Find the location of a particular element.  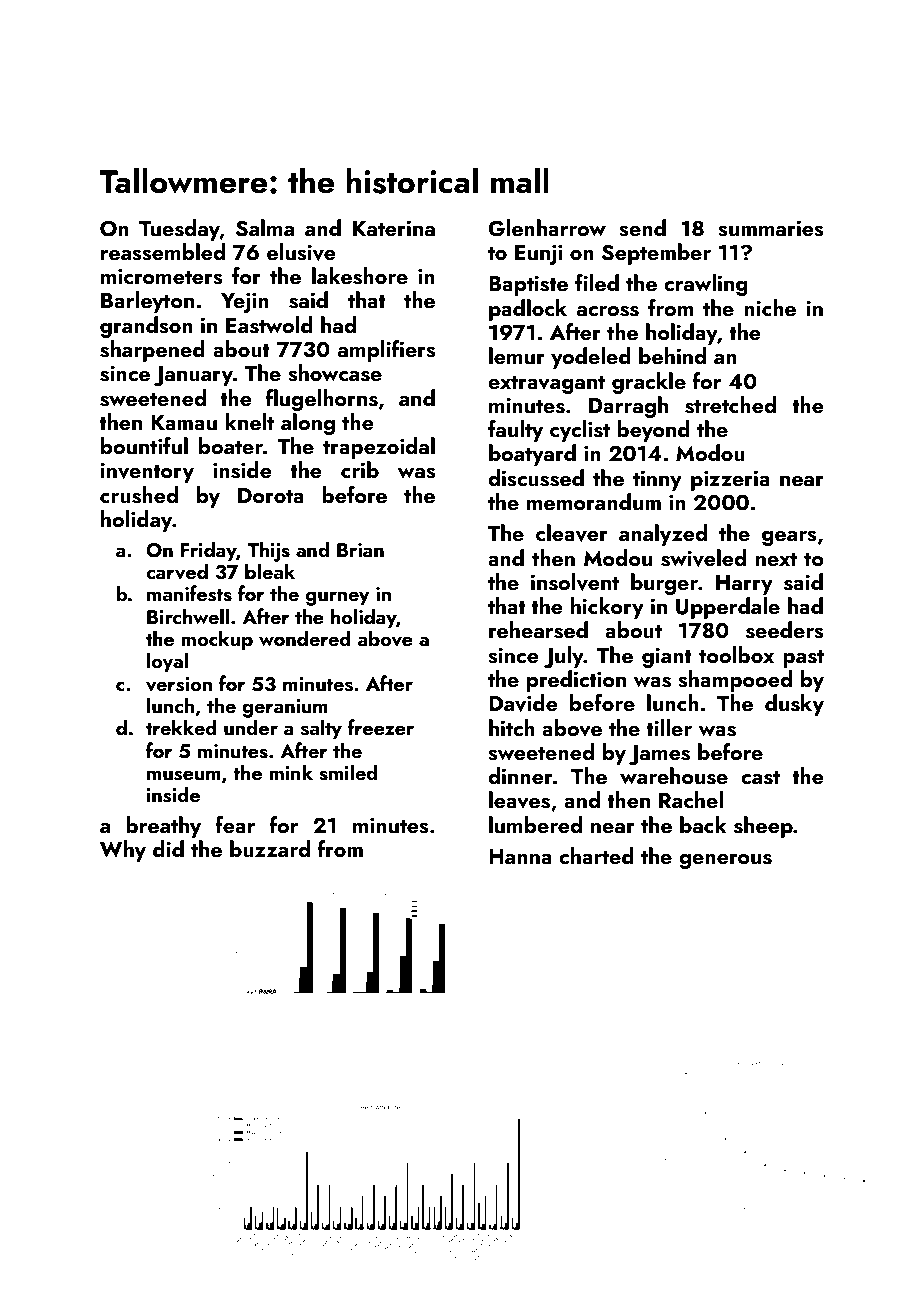

beyond is located at coordinates (653, 431).
